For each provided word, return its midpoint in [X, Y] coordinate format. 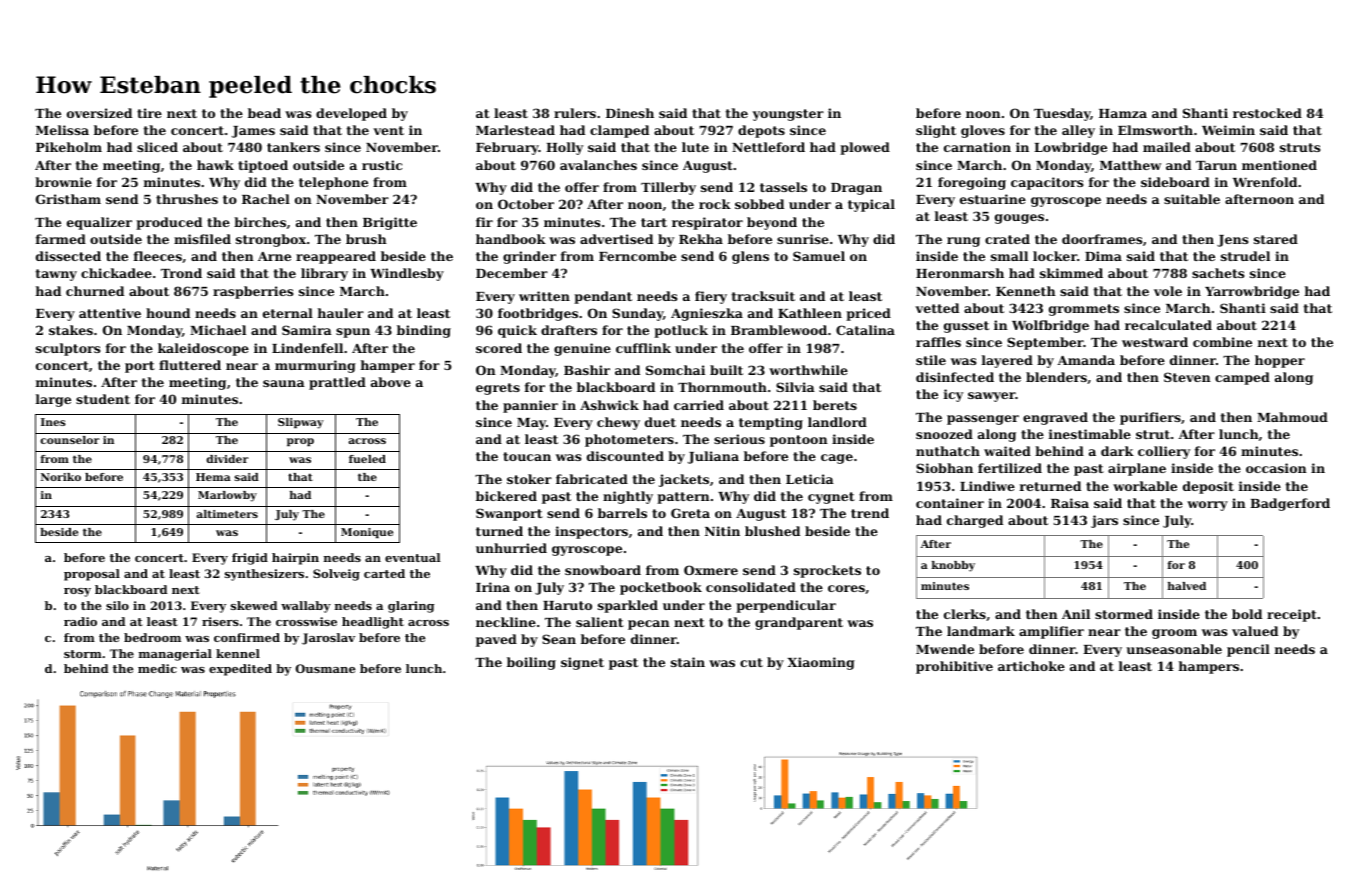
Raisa [1070, 503]
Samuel [819, 256]
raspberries [253, 292]
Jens [1232, 241]
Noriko [61, 477]
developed [351, 114]
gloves [983, 131]
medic [157, 668]
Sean [559, 639]
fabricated [592, 479]
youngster [788, 115]
